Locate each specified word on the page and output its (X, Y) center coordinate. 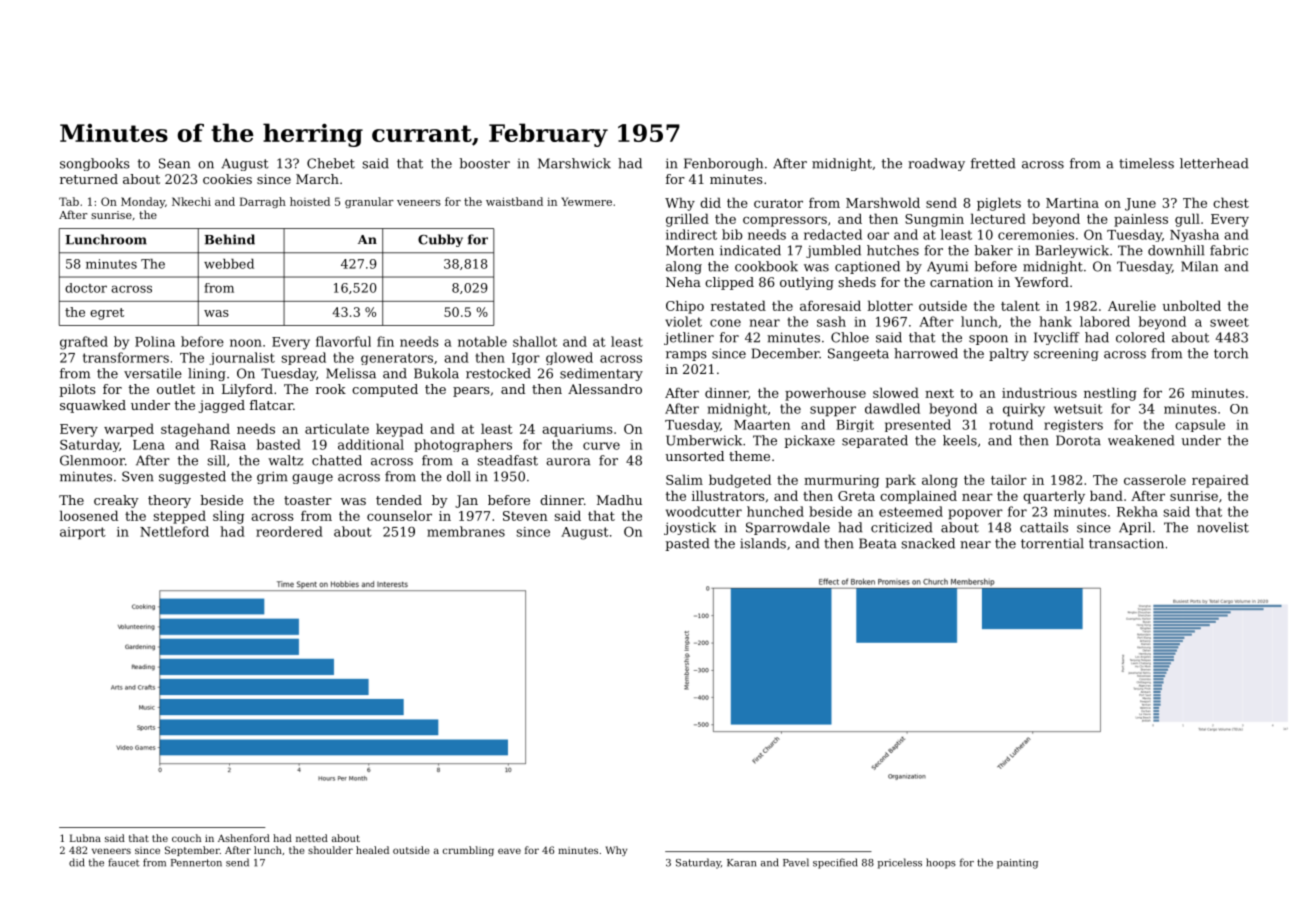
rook (331, 389)
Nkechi (191, 201)
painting (1017, 864)
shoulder (330, 850)
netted (312, 838)
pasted (687, 544)
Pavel (796, 862)
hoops (941, 863)
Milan (1199, 266)
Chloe (850, 337)
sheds (857, 282)
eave (509, 851)
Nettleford (174, 531)
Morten (690, 250)
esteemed (911, 511)
